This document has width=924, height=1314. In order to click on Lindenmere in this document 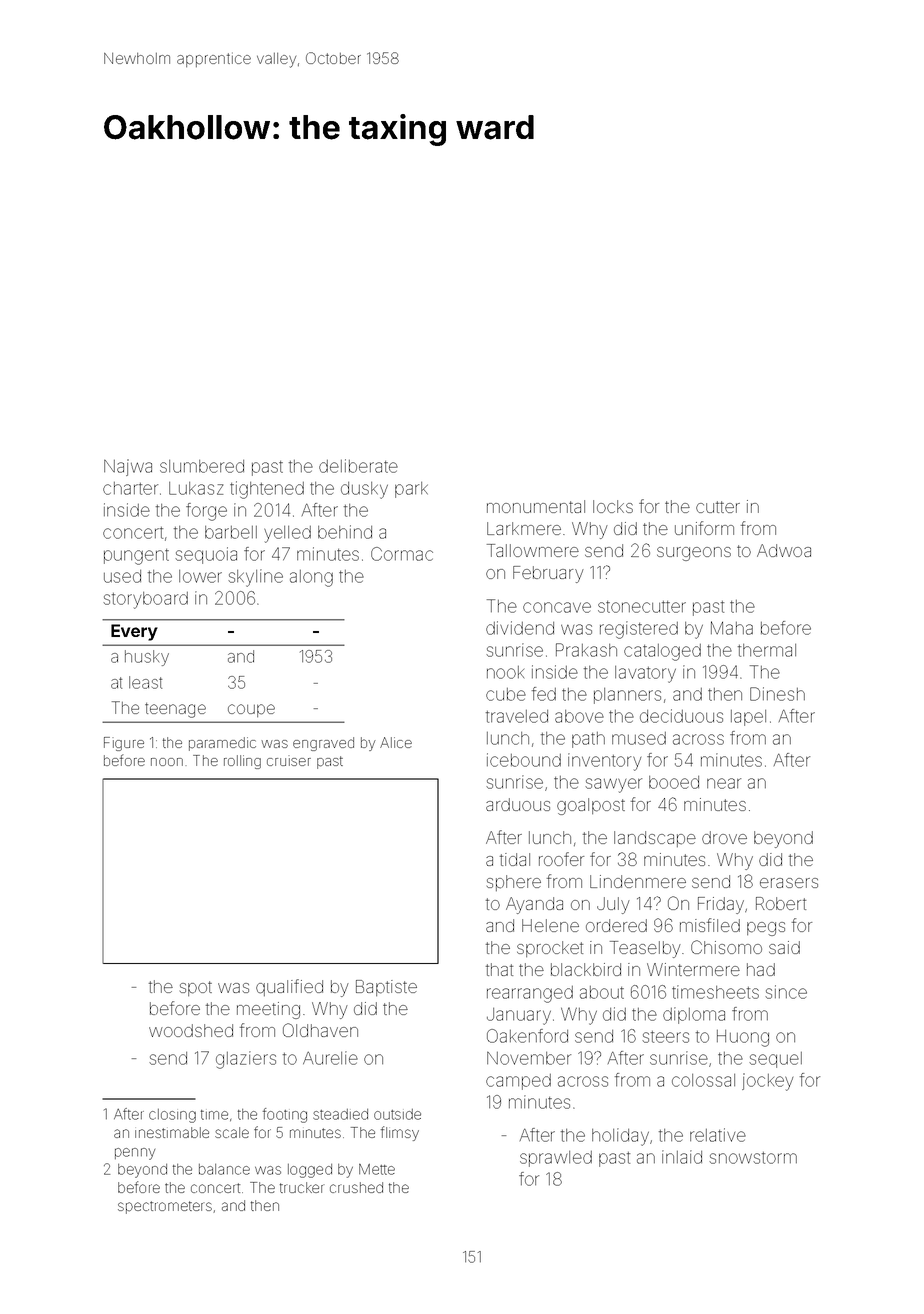, I will do `click(638, 881)`.
